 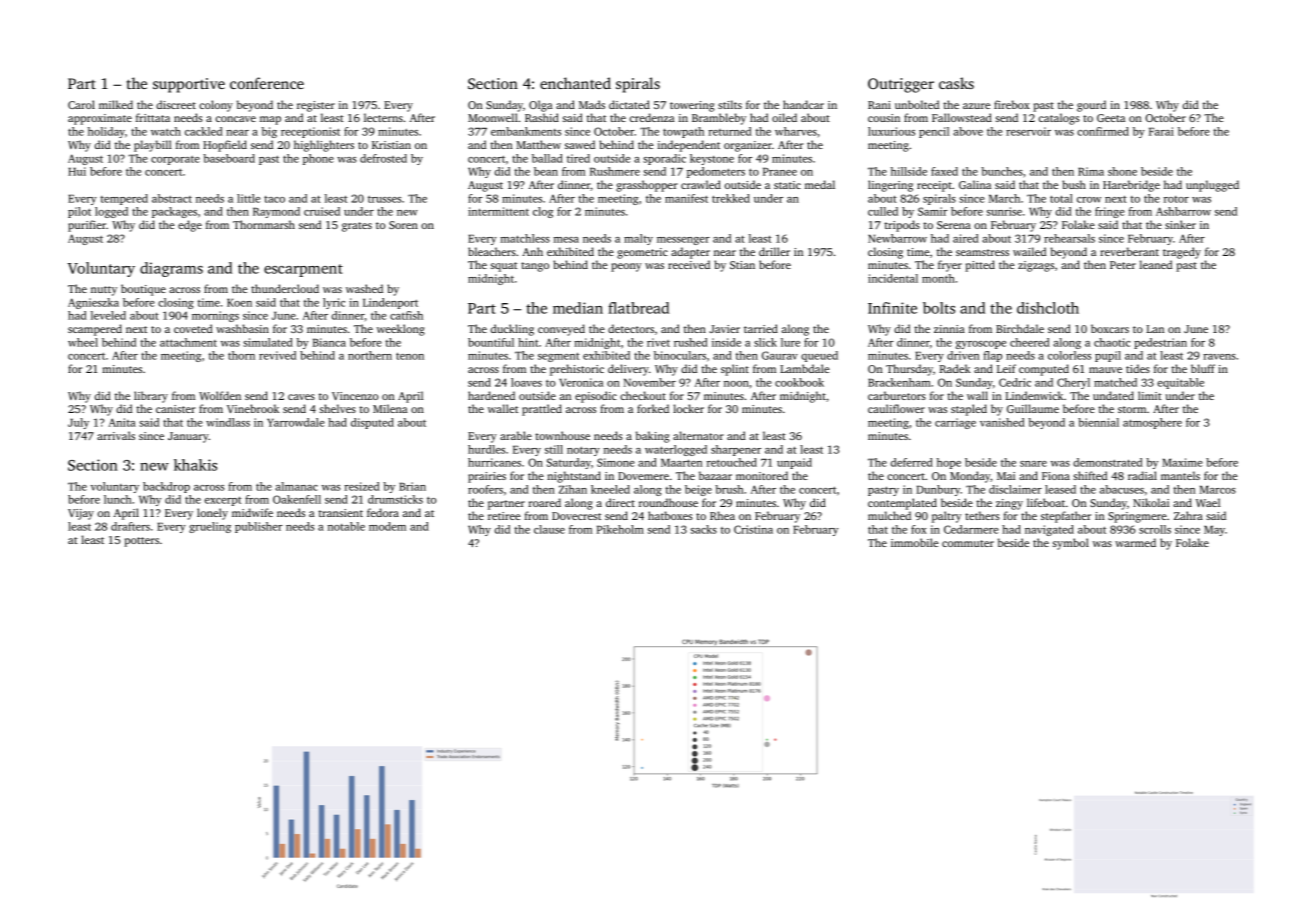 I want to click on register, so click(x=316, y=106).
